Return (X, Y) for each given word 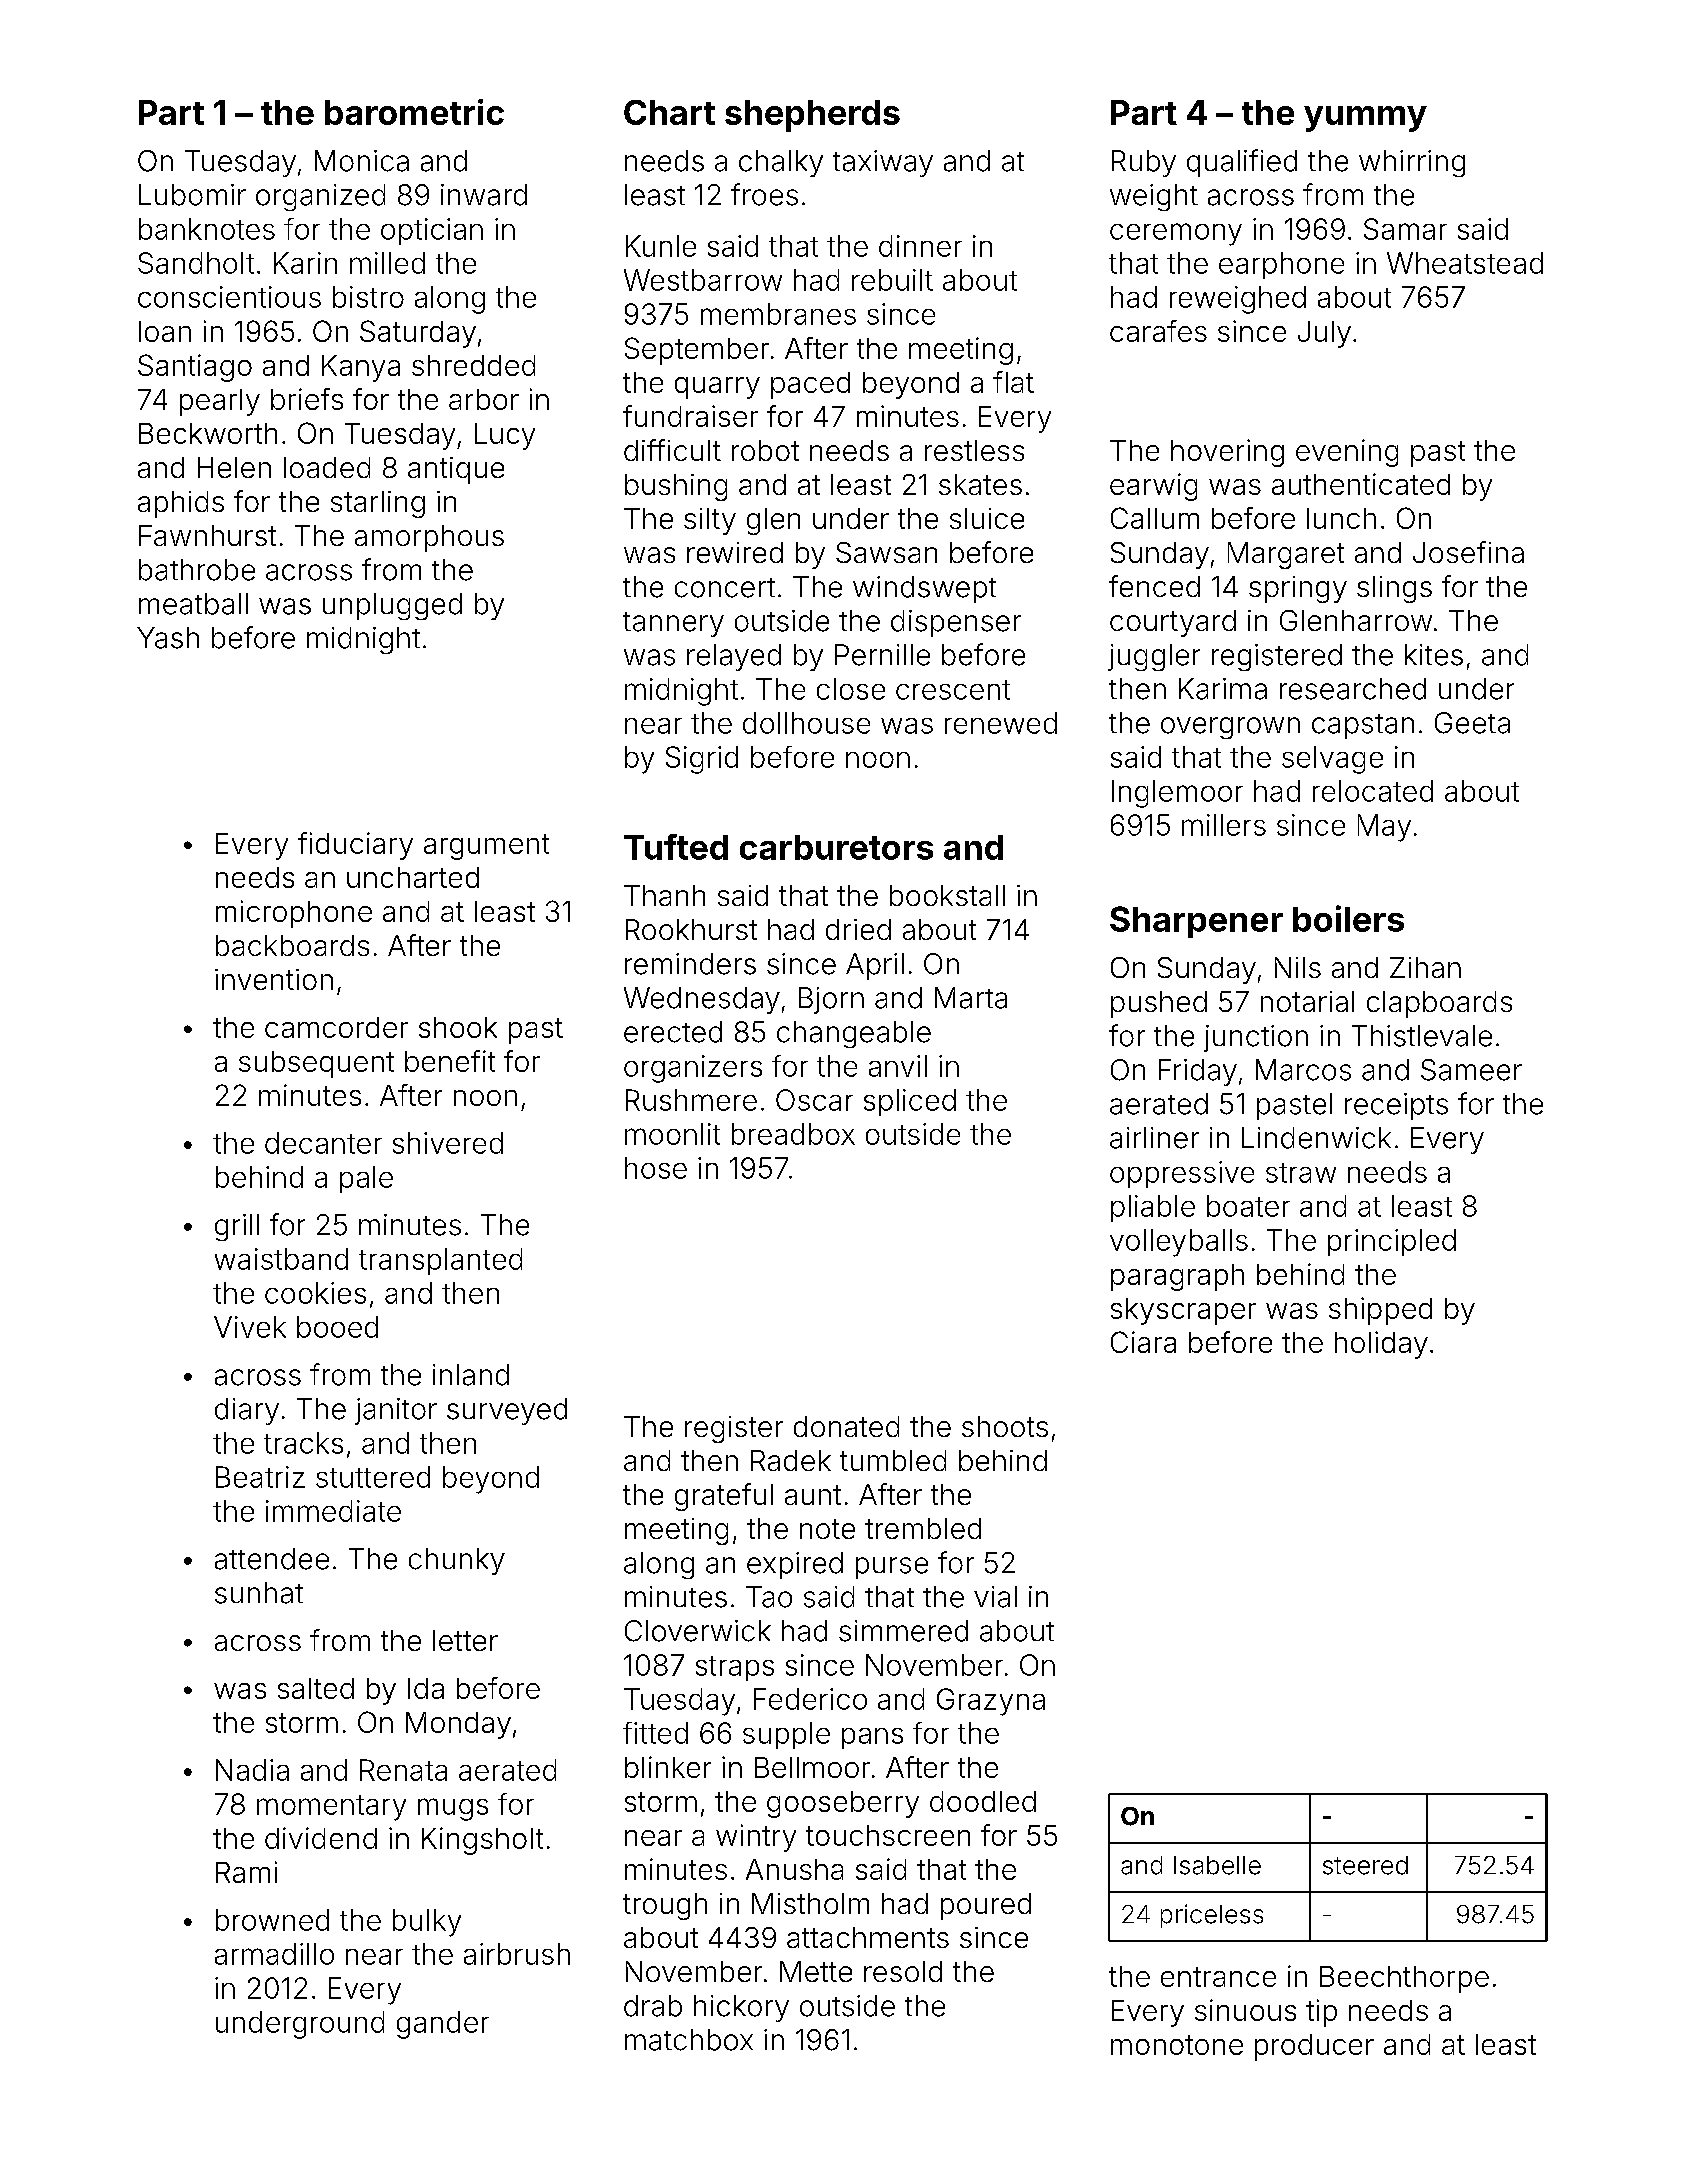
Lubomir (192, 195)
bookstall (947, 895)
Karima (1223, 689)
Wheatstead (1465, 263)
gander (443, 2025)
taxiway (883, 163)
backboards (292, 945)
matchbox (689, 2040)
